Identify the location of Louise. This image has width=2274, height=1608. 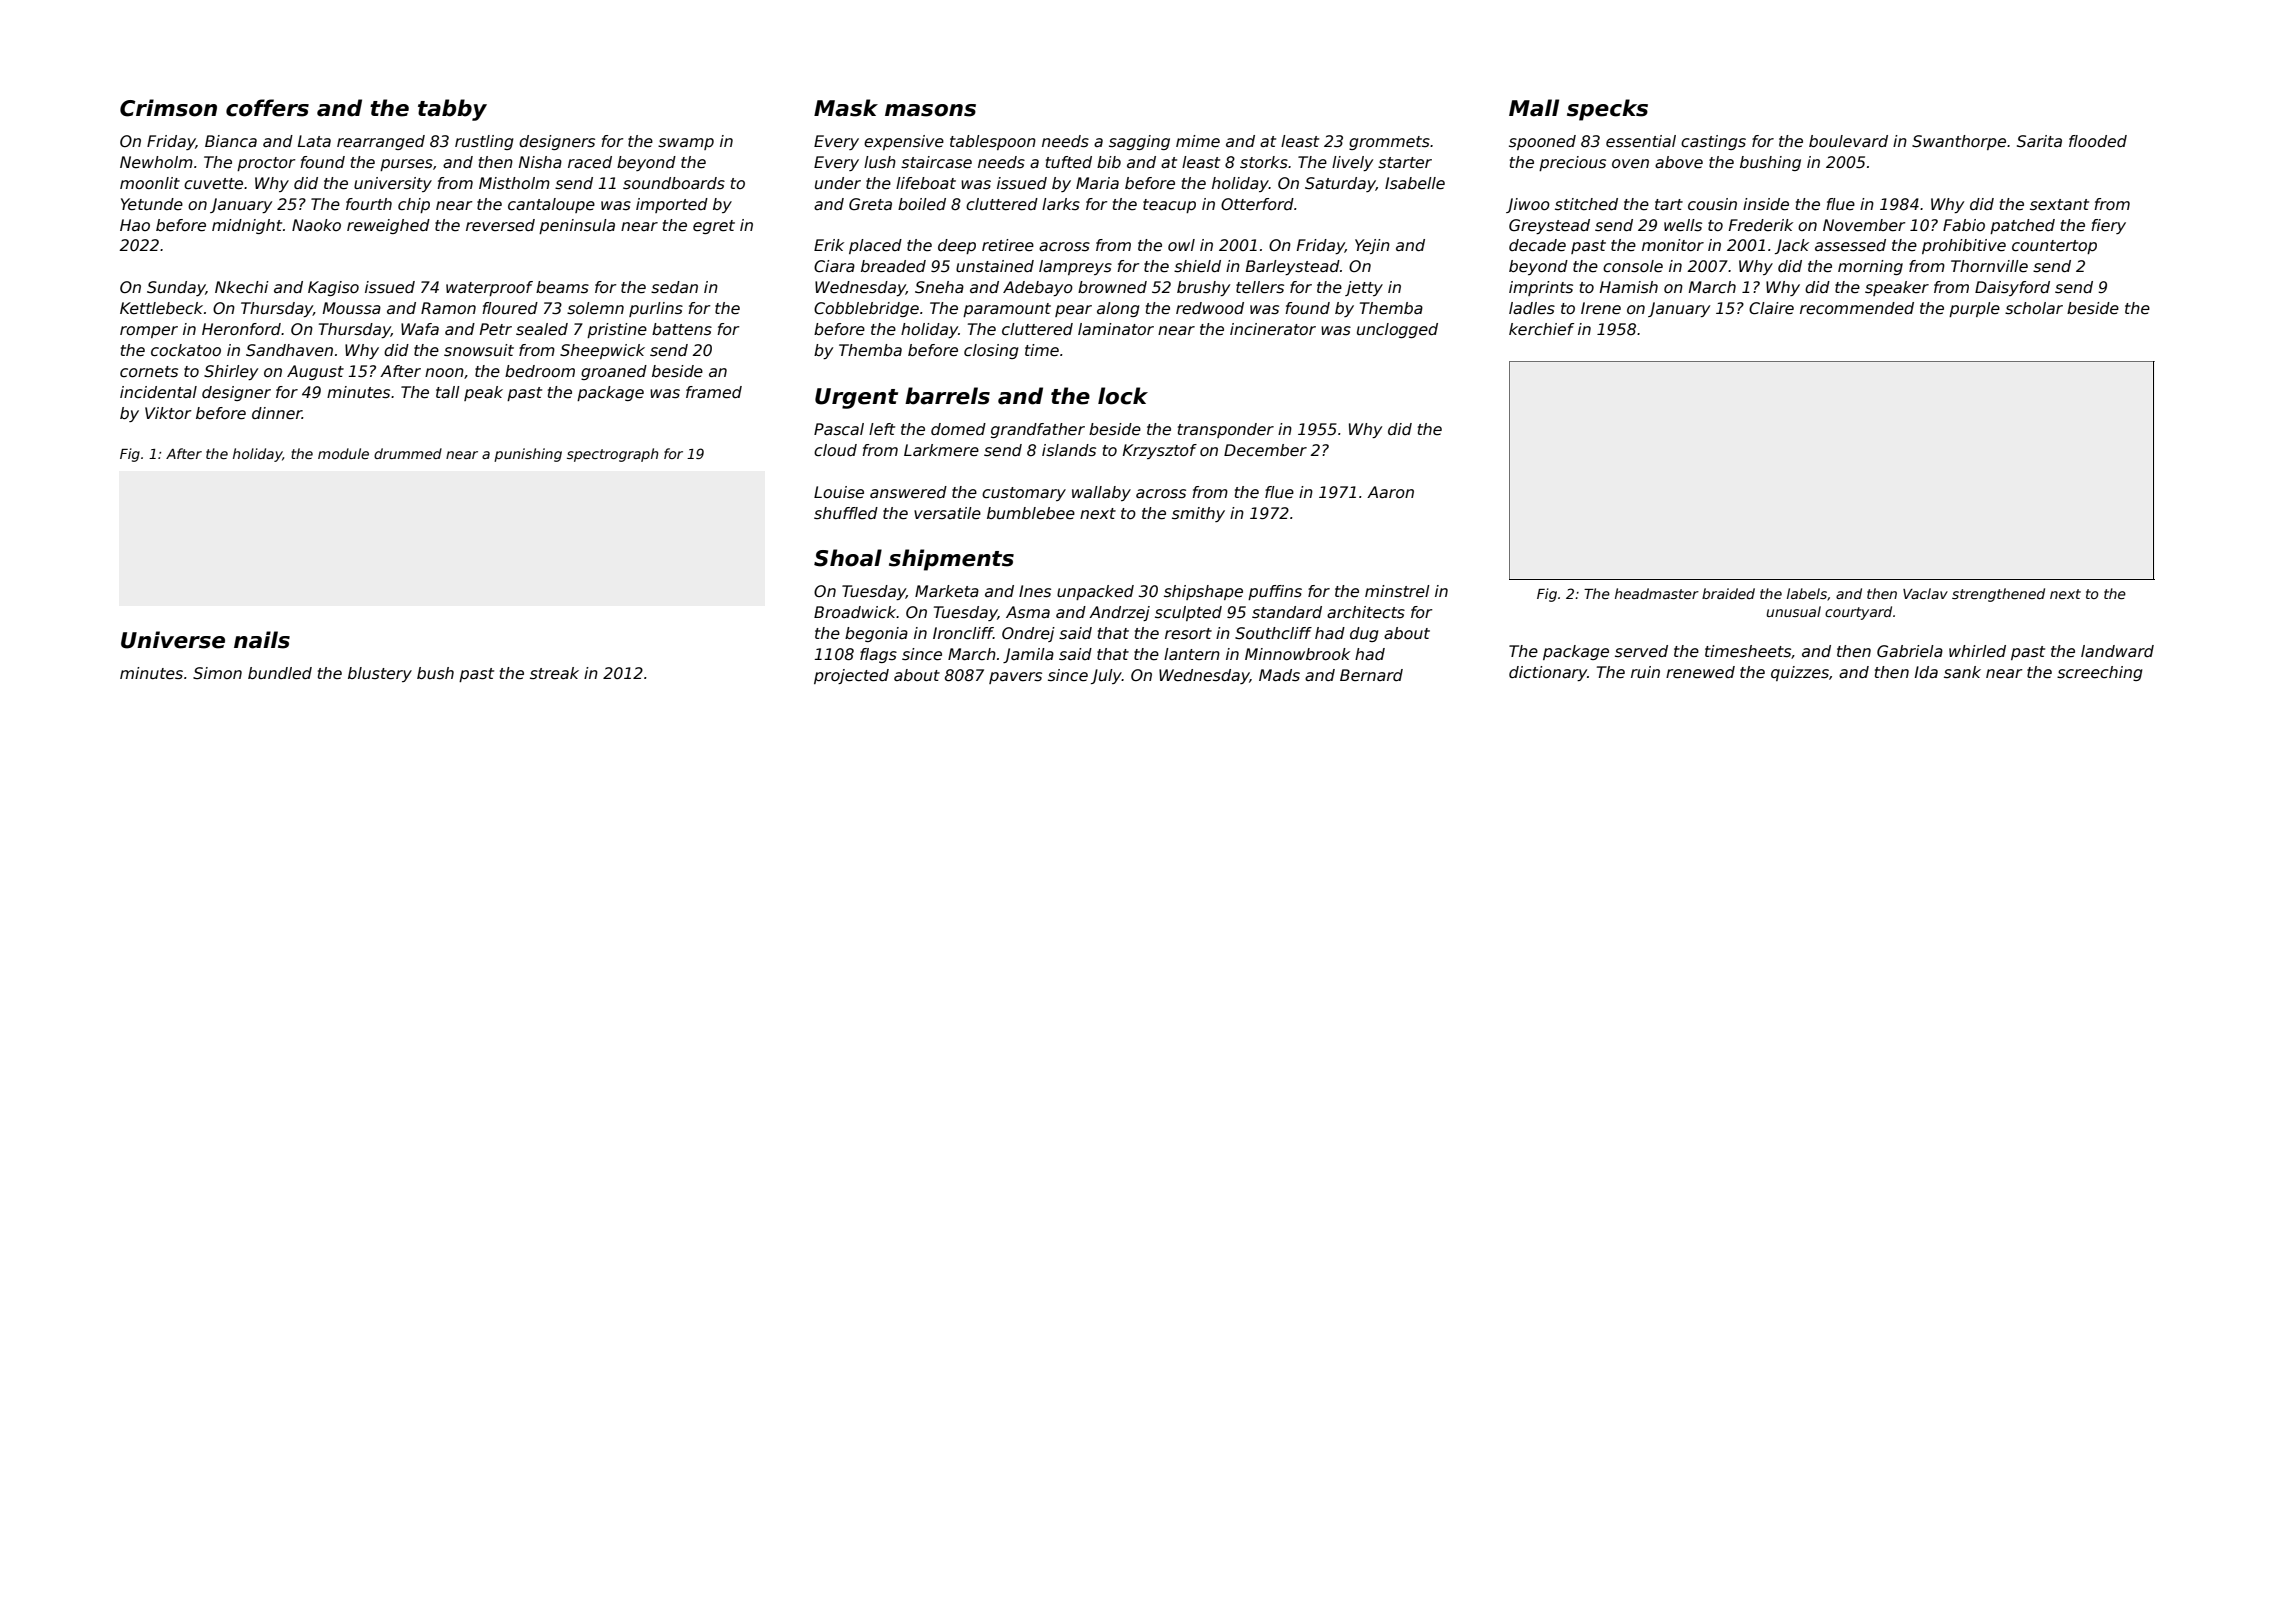
(839, 492).
